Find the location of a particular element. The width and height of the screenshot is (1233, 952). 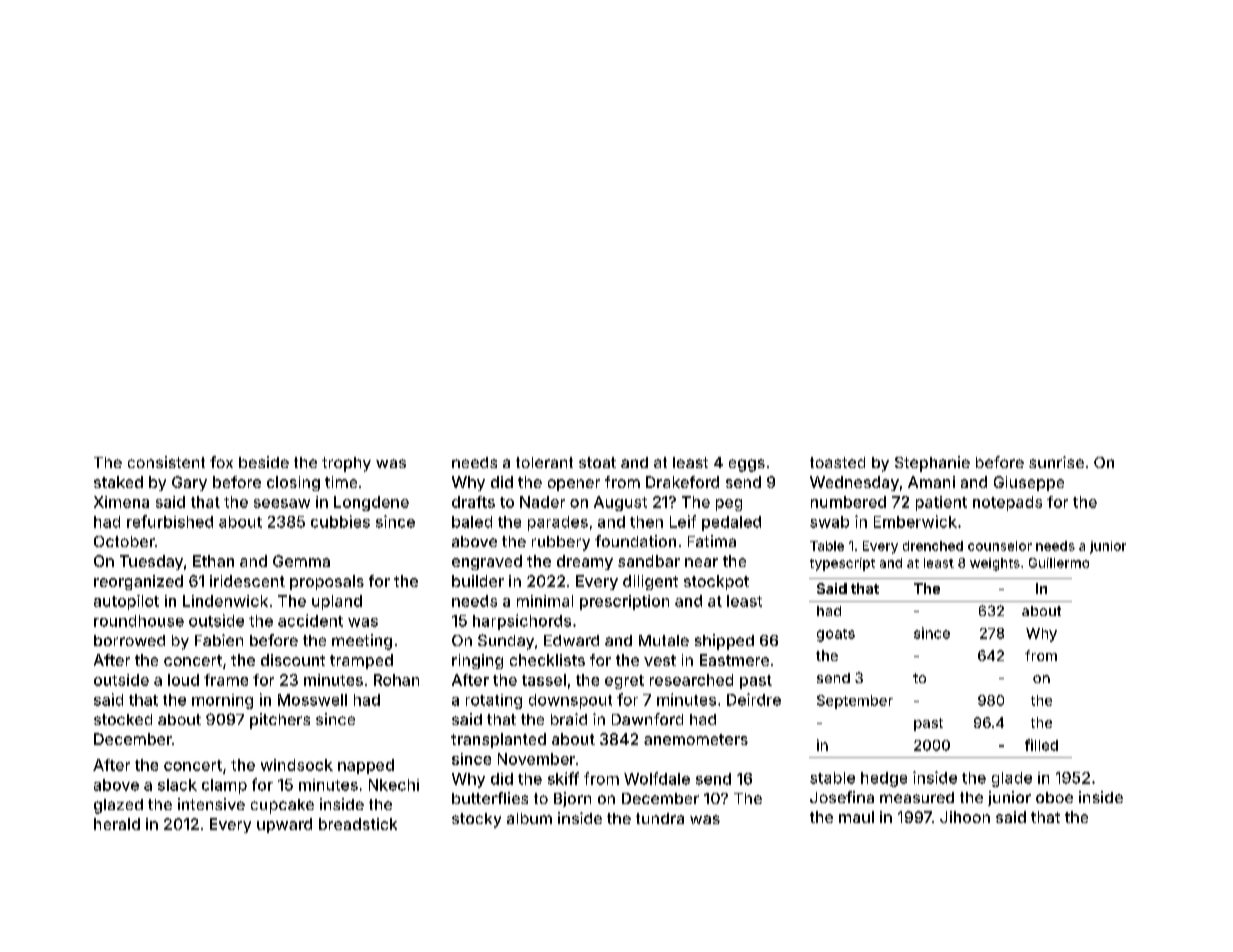

trophy is located at coordinates (346, 464).
